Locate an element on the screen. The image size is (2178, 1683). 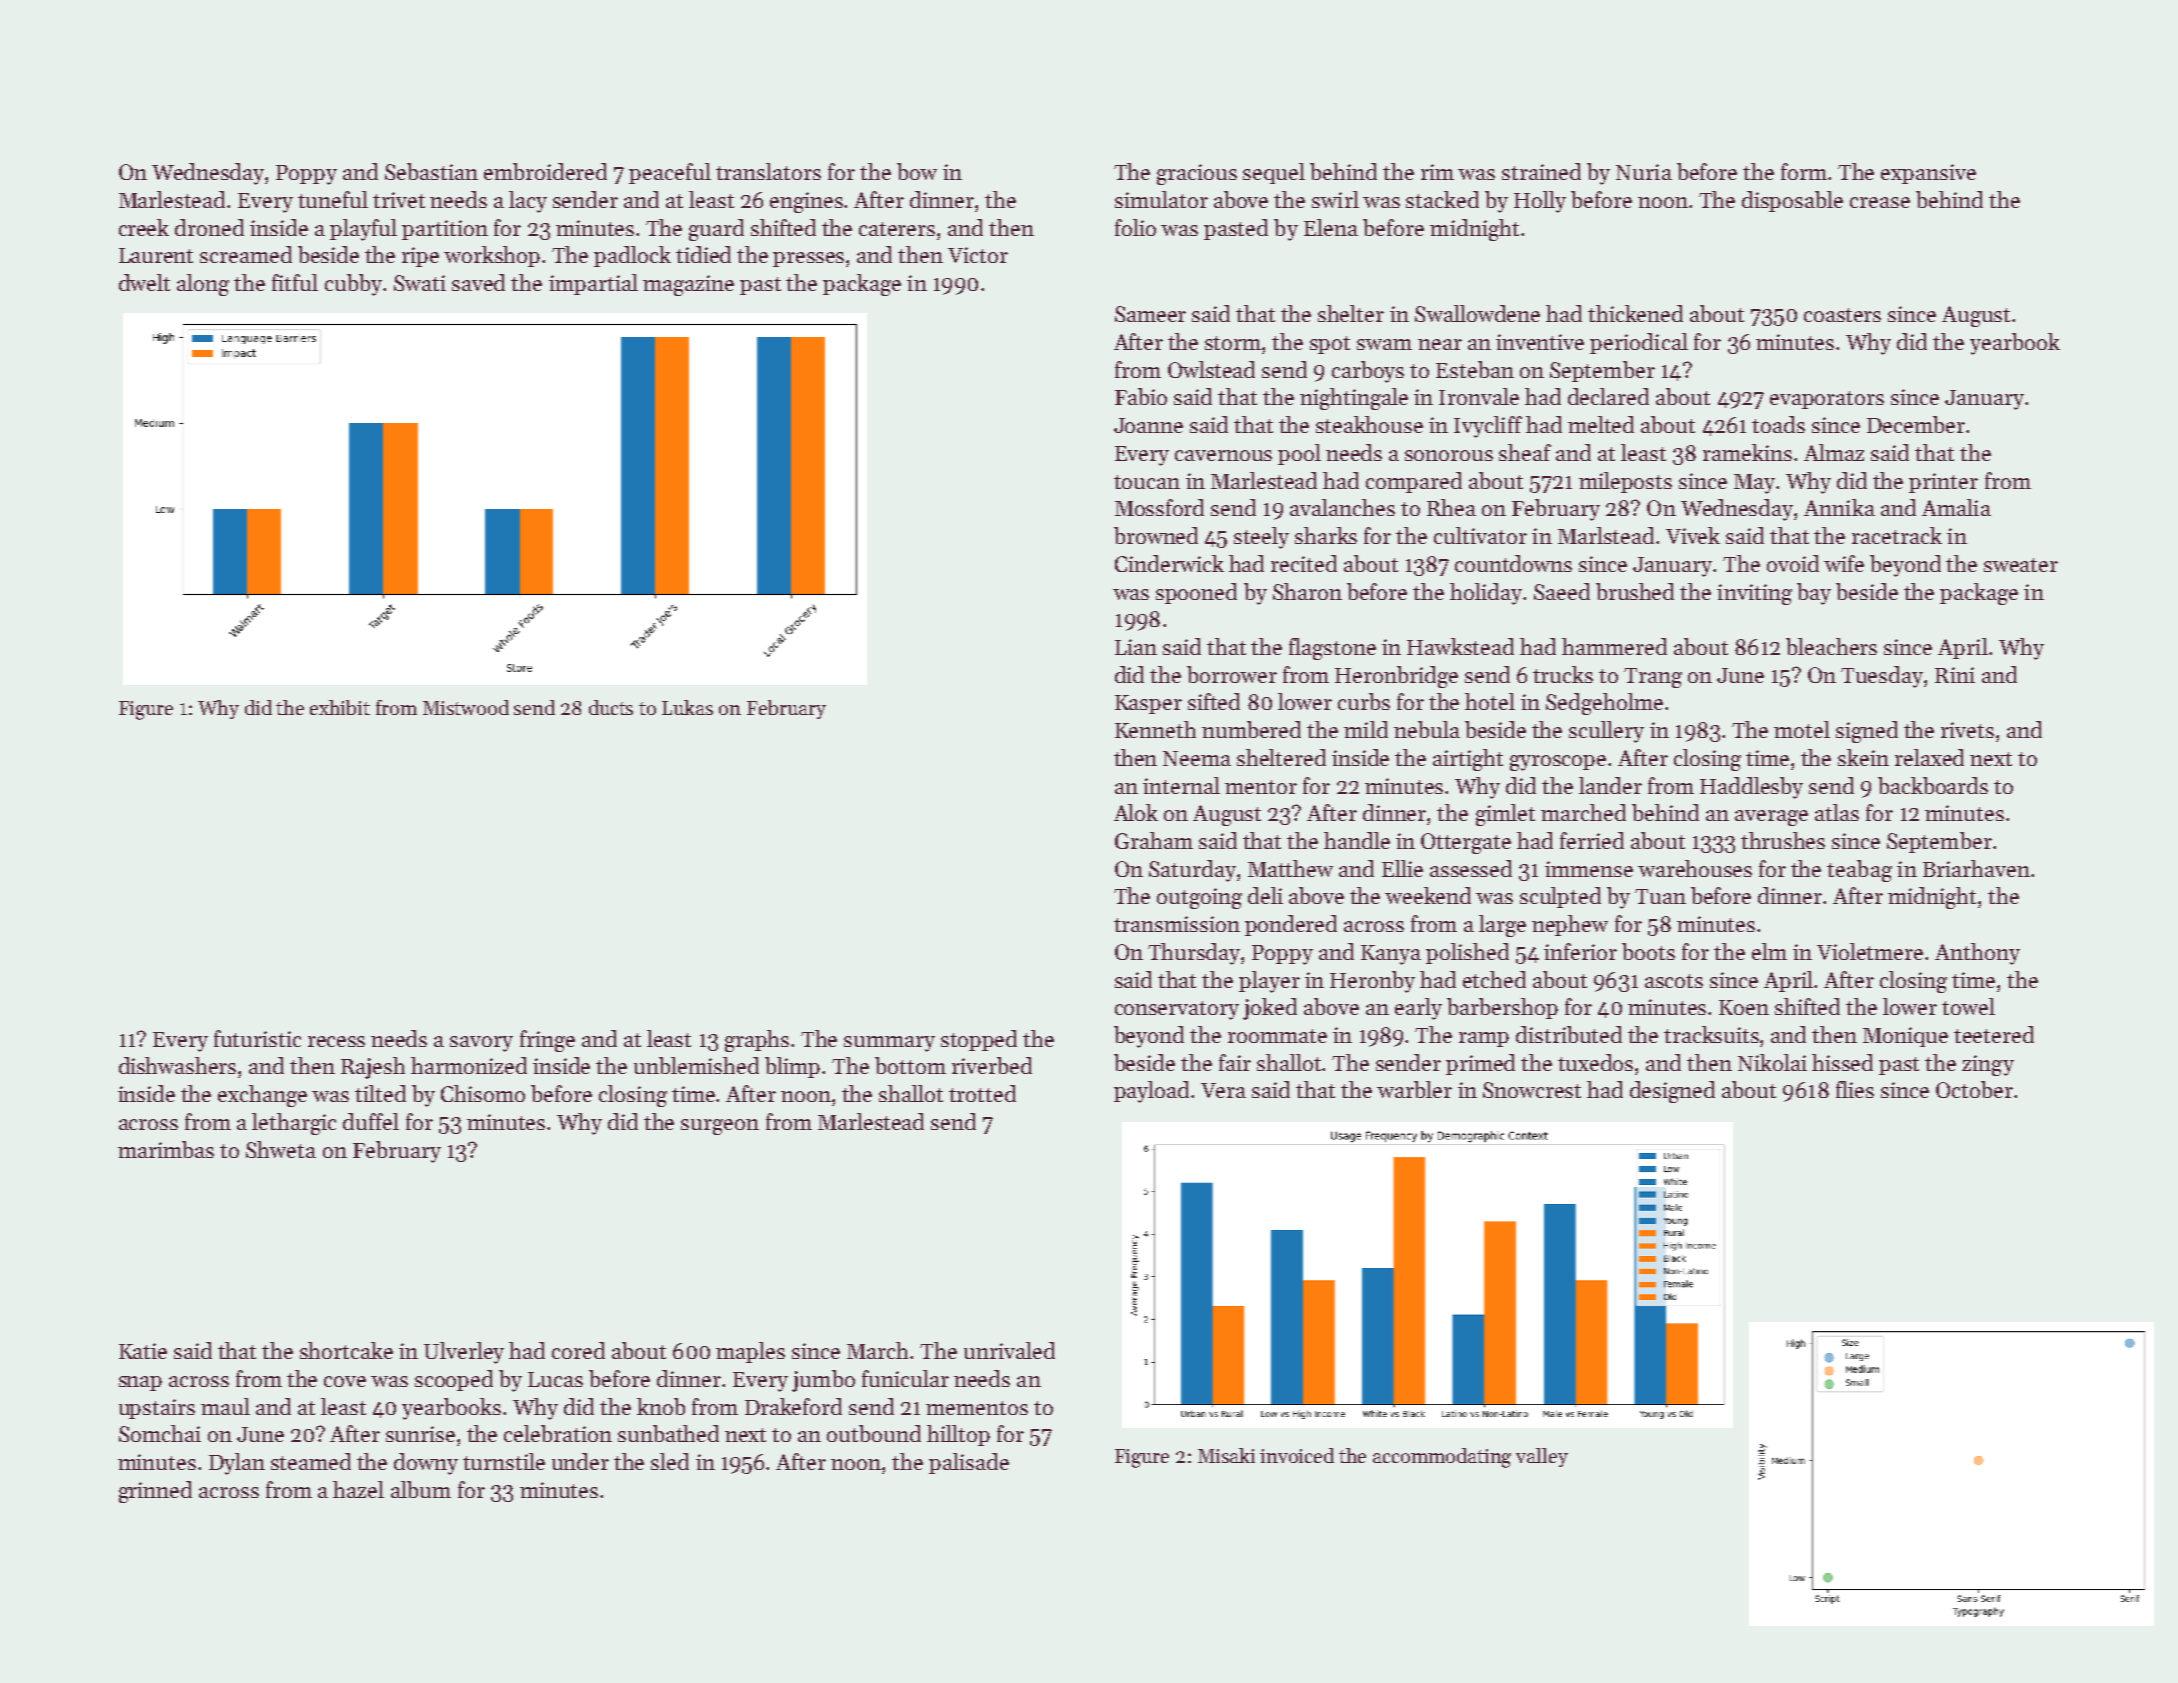
funicular is located at coordinates (905, 1378).
